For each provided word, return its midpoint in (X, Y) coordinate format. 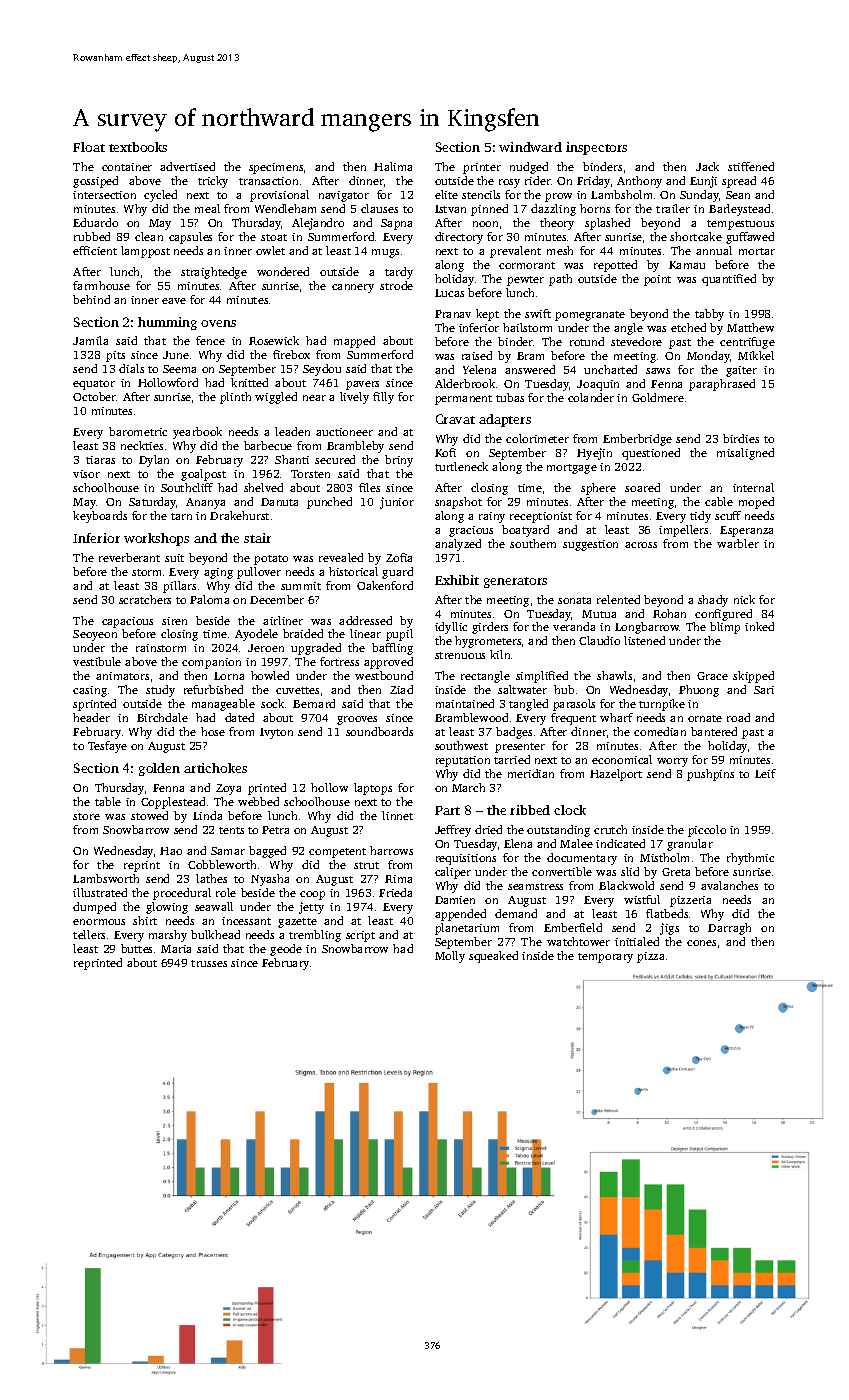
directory (459, 238)
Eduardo (95, 222)
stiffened (751, 166)
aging (218, 573)
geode (286, 950)
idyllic (451, 628)
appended (460, 915)
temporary (605, 958)
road (738, 717)
